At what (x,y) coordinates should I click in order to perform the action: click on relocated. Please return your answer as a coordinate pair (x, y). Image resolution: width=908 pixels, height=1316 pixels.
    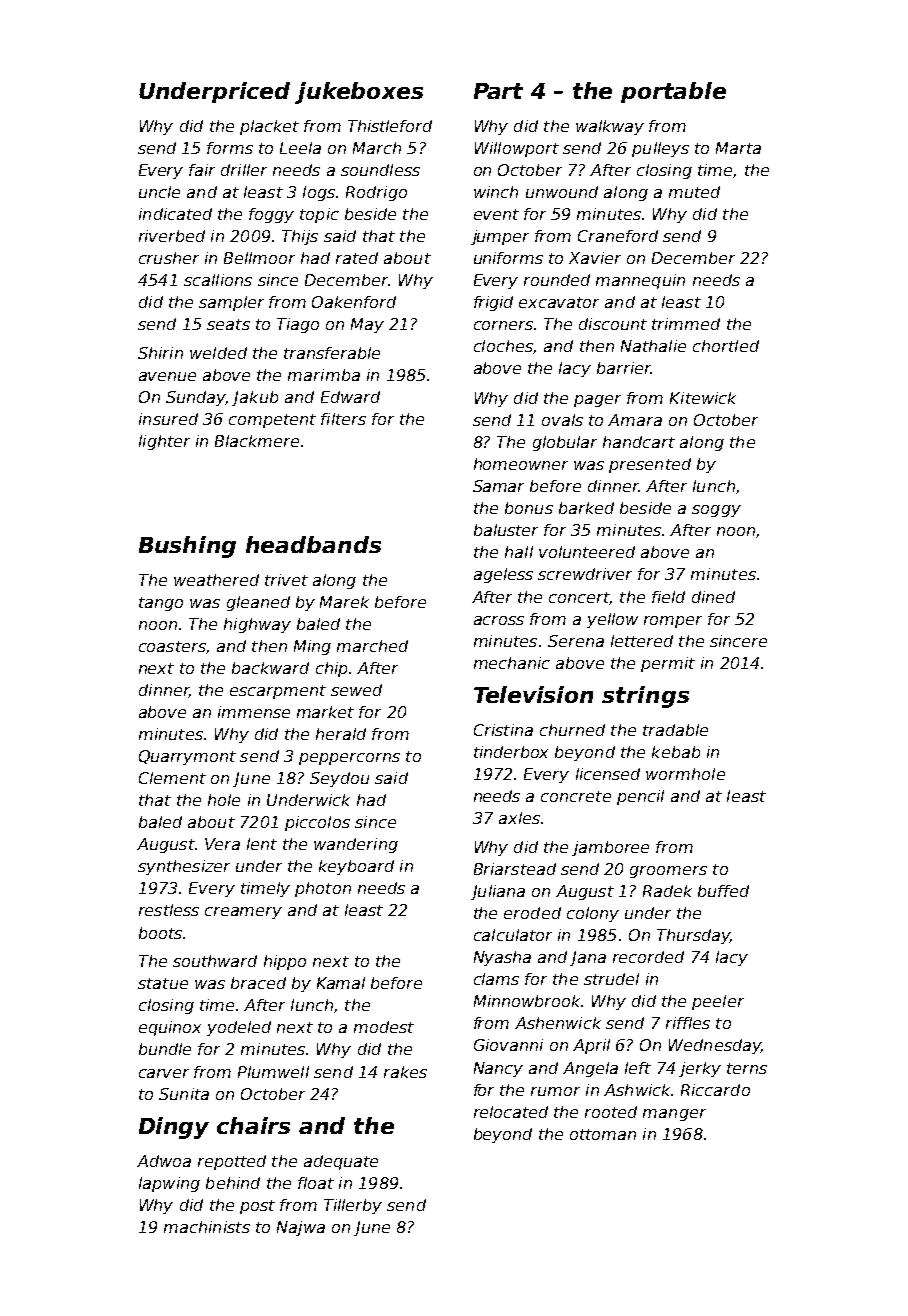
    Looking at the image, I should click on (511, 1112).
